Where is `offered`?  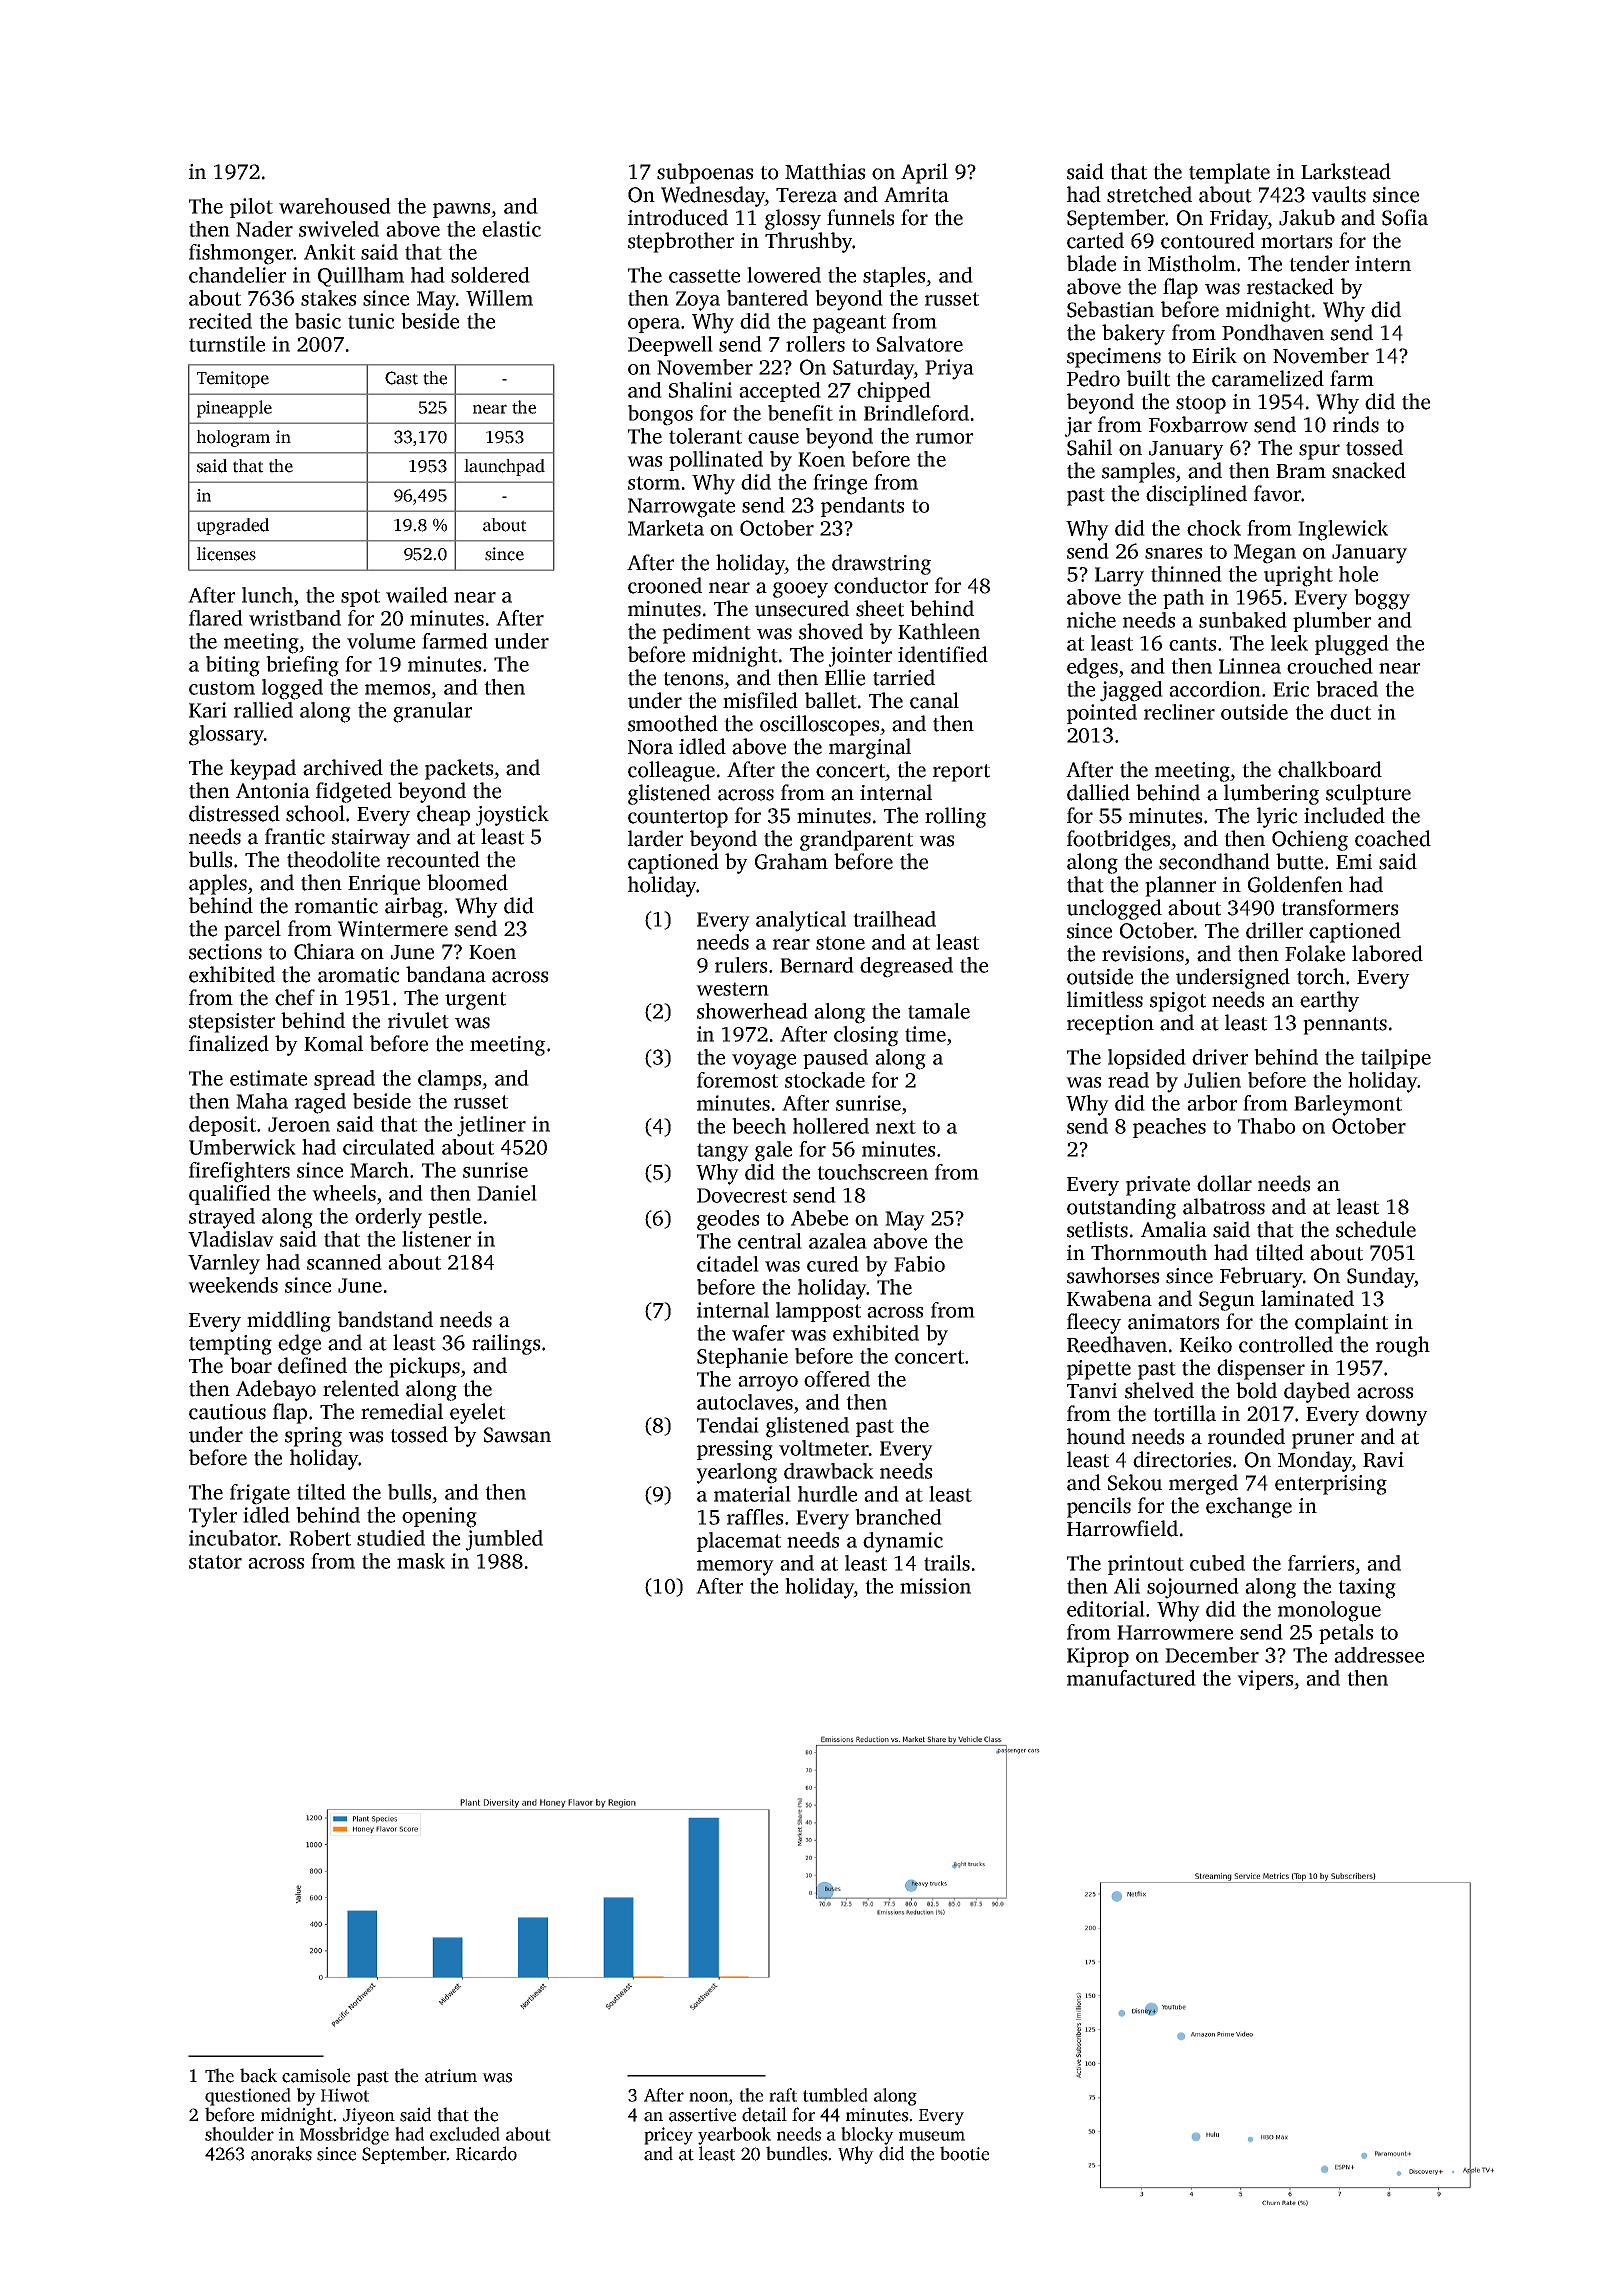 offered is located at coordinates (837, 1379).
